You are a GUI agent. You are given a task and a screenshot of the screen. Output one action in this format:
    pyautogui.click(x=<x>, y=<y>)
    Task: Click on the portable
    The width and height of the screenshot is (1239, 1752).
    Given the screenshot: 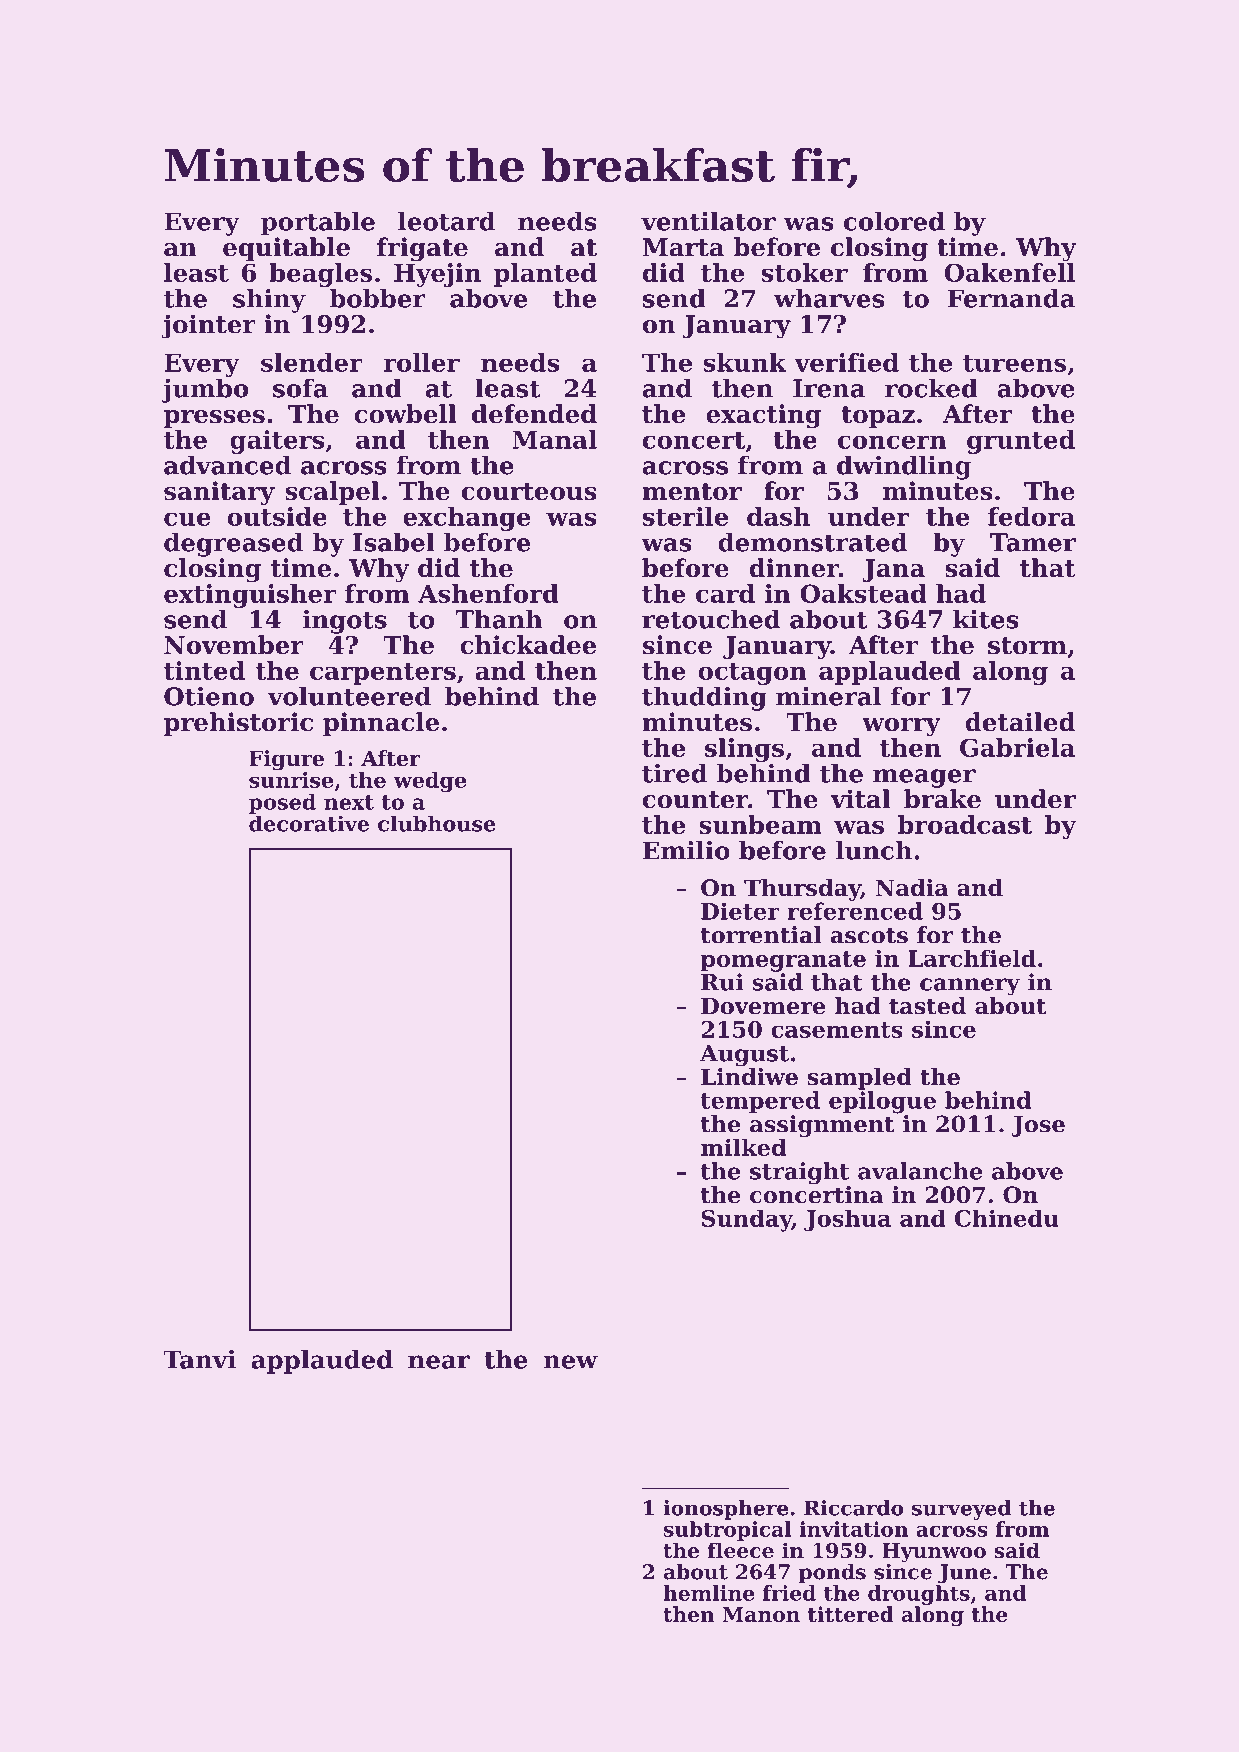 What is the action you would take?
    pyautogui.click(x=318, y=224)
